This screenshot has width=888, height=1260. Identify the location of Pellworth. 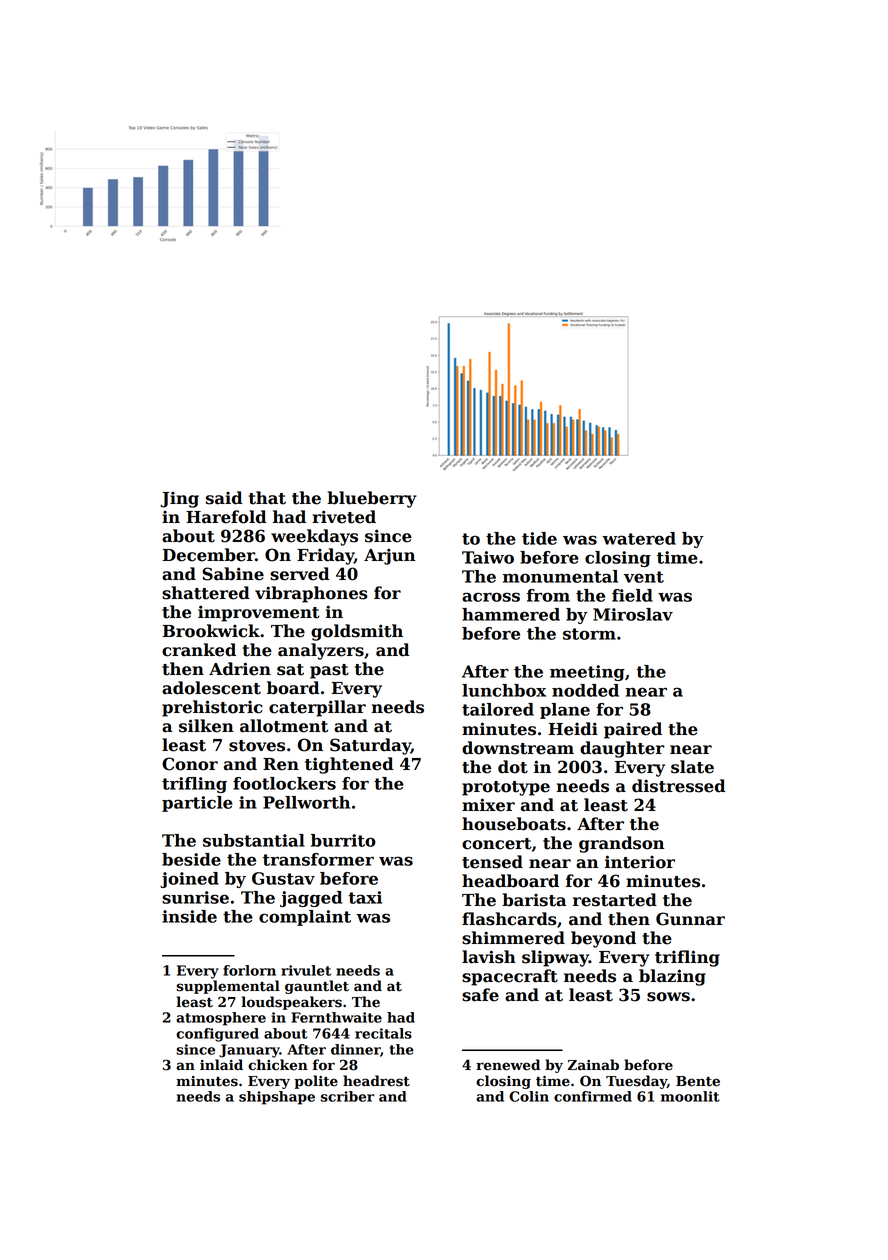
(306, 802).
